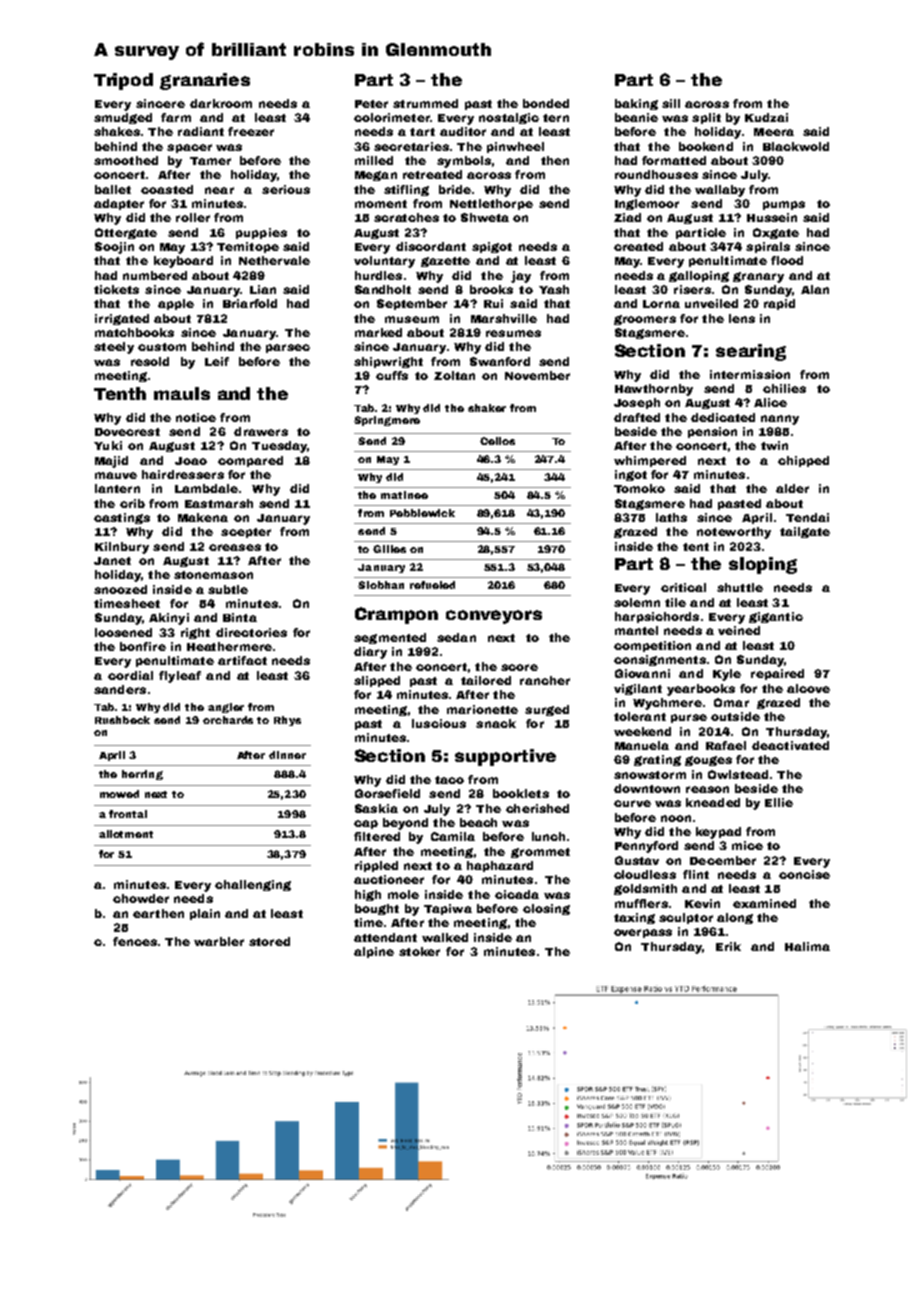 The width and height of the screenshot is (924, 1308). I want to click on noteworthy, so click(734, 533).
